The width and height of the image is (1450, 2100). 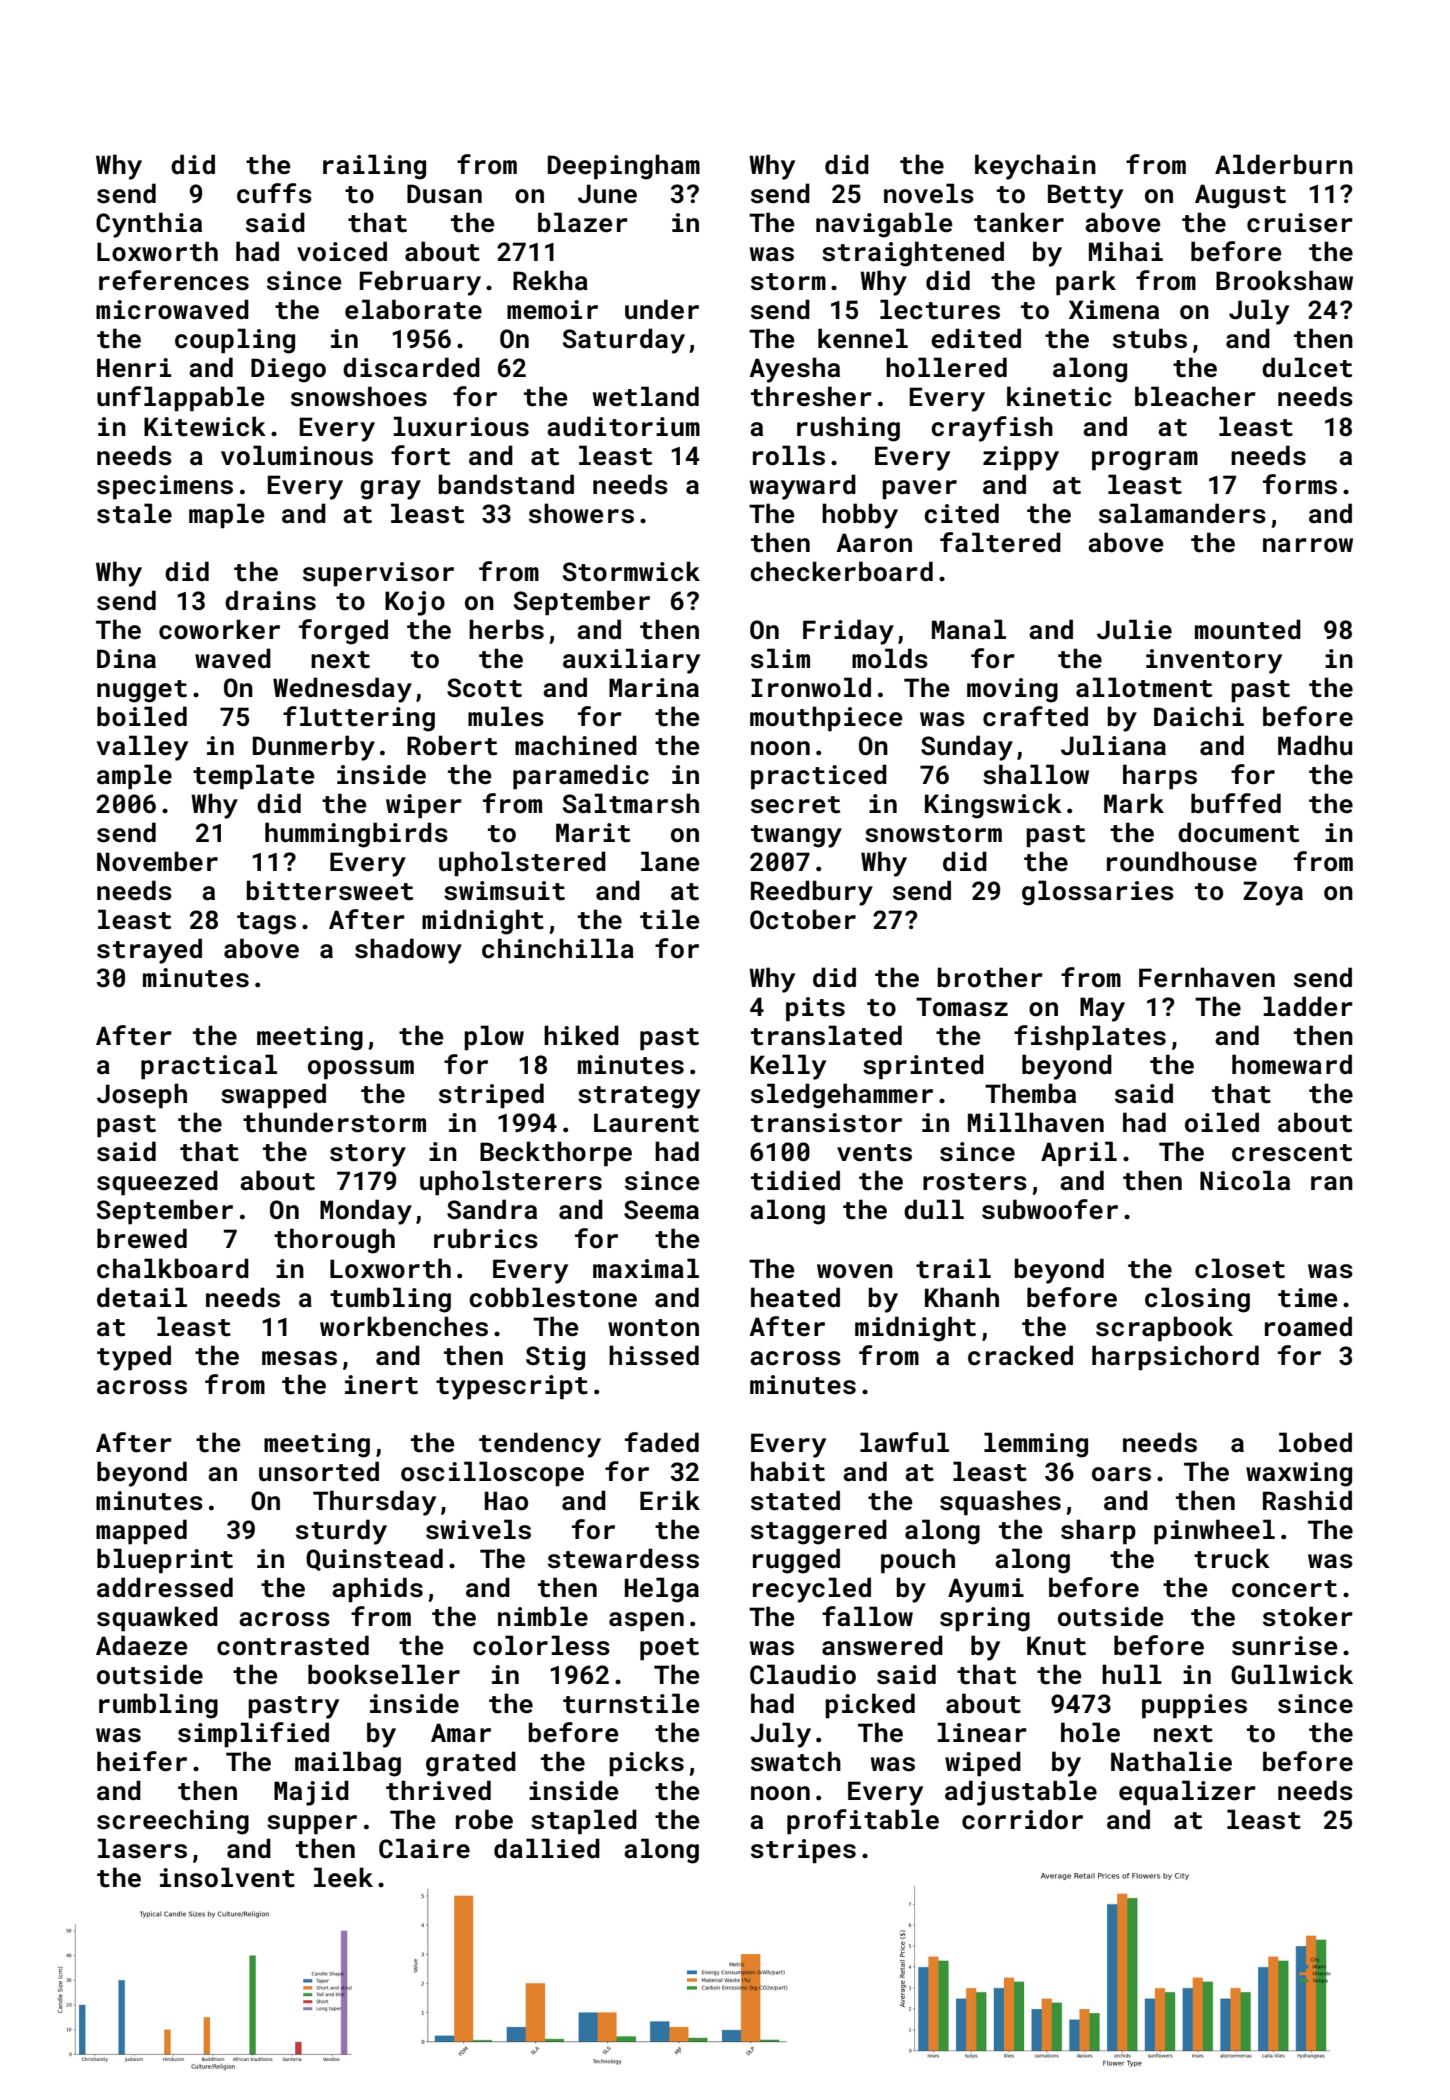 I want to click on homeward, so click(x=1292, y=1064).
